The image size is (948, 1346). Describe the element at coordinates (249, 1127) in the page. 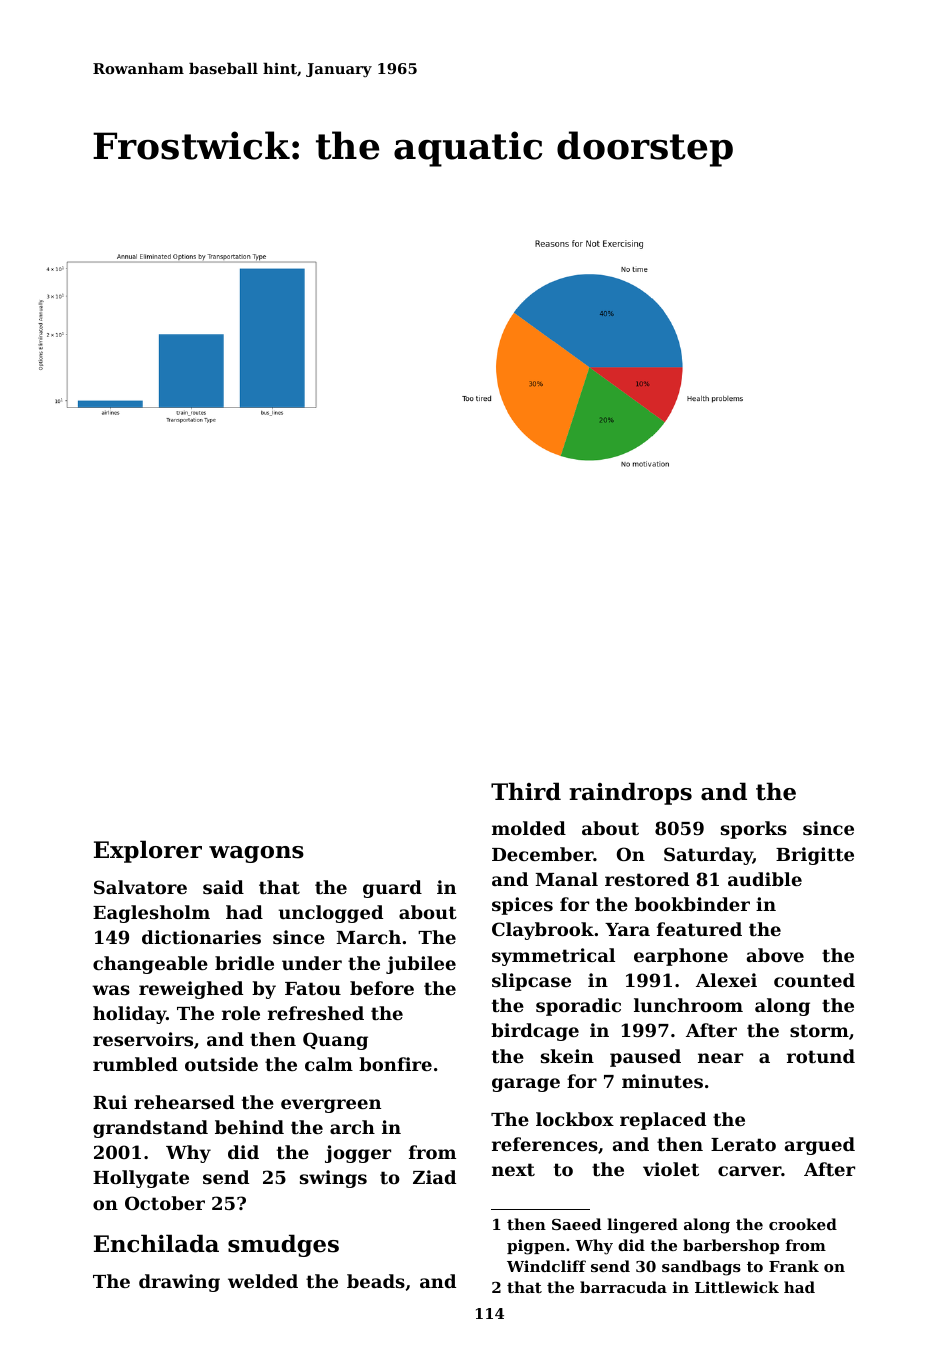

I see `behind` at that location.
